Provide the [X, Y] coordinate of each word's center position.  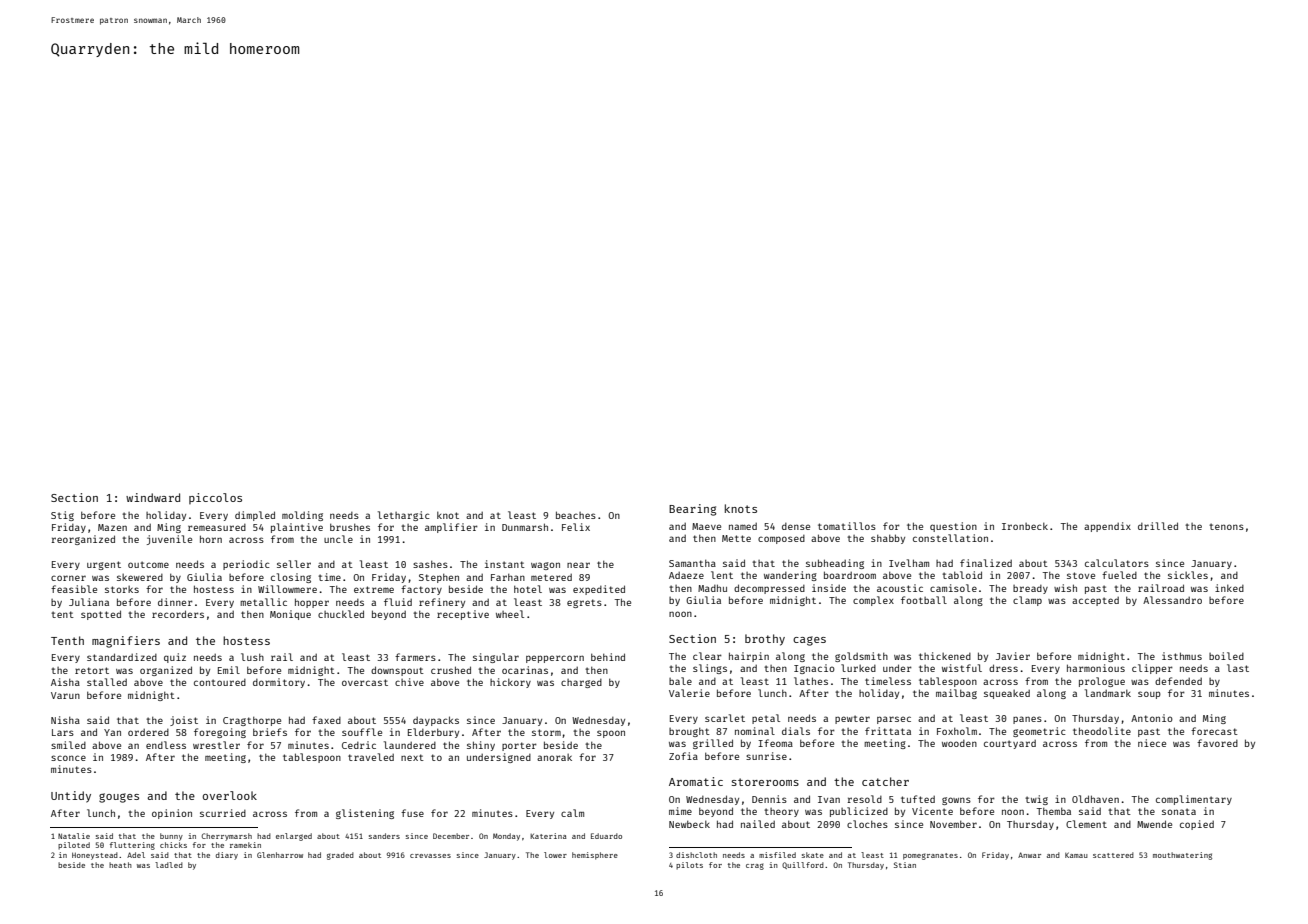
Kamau [1076, 855]
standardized [122, 657]
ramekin [245, 845]
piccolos [215, 498]
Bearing [692, 510]
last [1238, 668]
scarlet [725, 718]
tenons [1226, 526]
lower [555, 855]
